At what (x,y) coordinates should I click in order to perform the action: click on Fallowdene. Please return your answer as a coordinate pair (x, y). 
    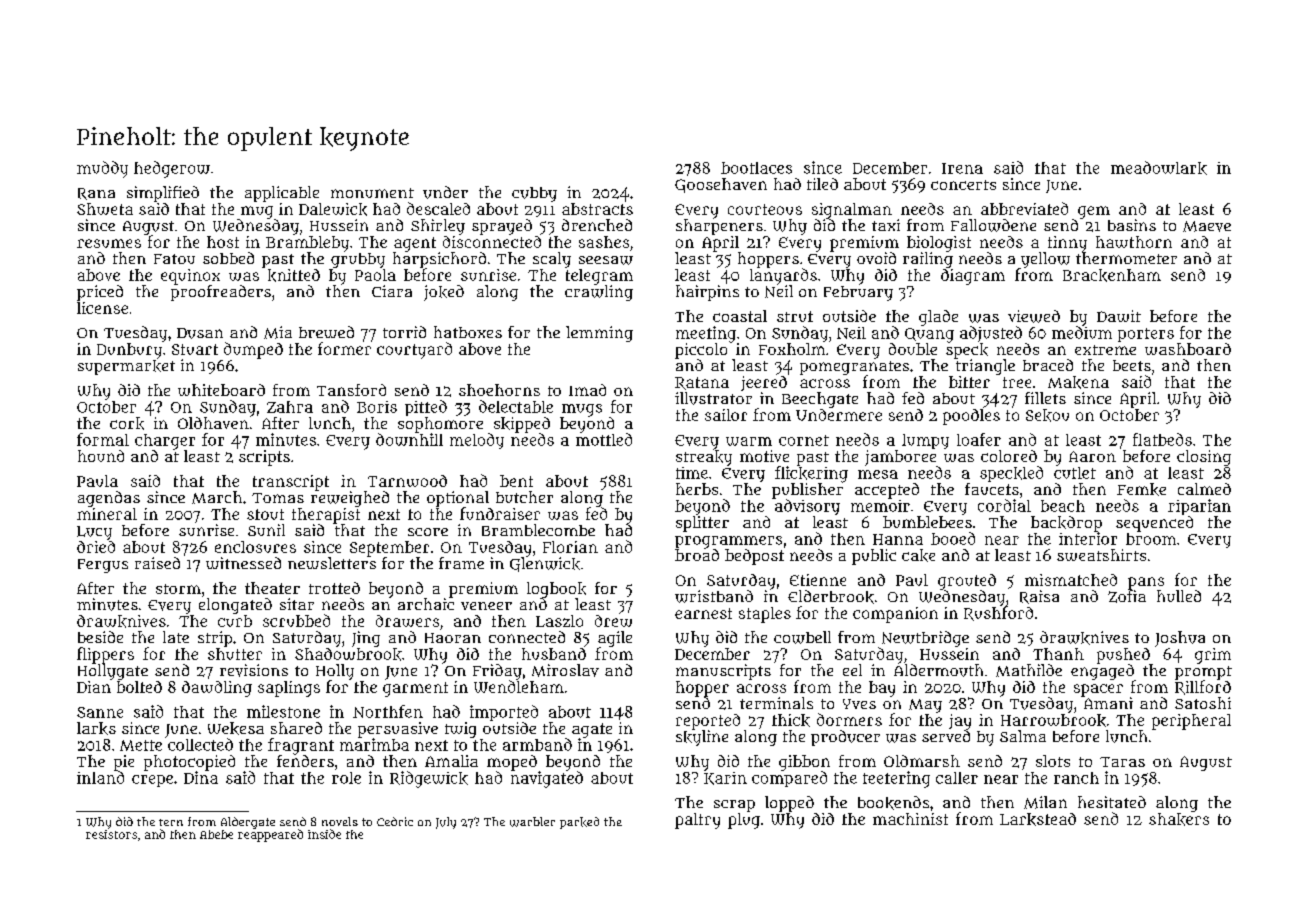
    Looking at the image, I should click on (993, 225).
